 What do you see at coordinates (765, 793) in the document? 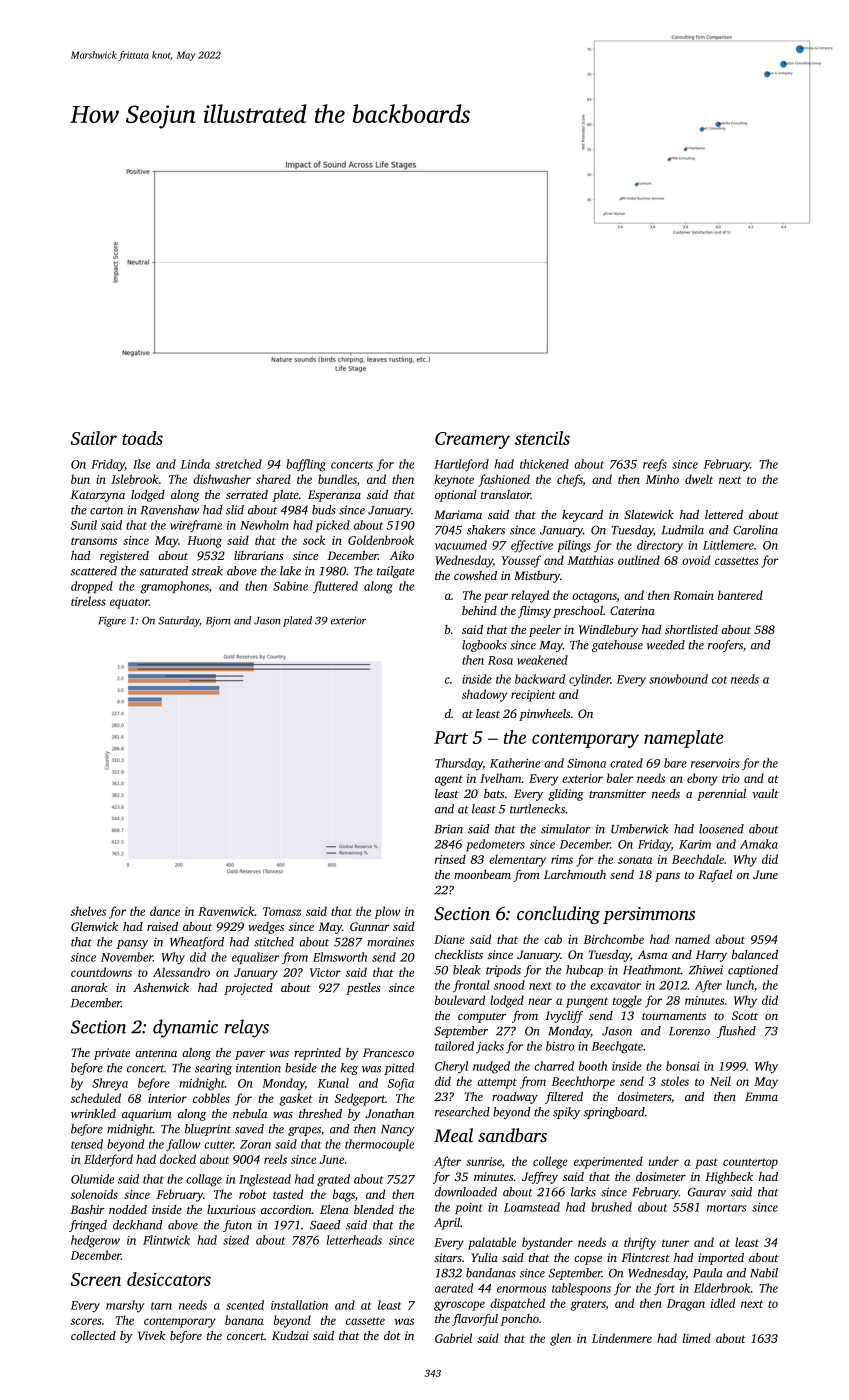
I see `vault` at bounding box center [765, 793].
